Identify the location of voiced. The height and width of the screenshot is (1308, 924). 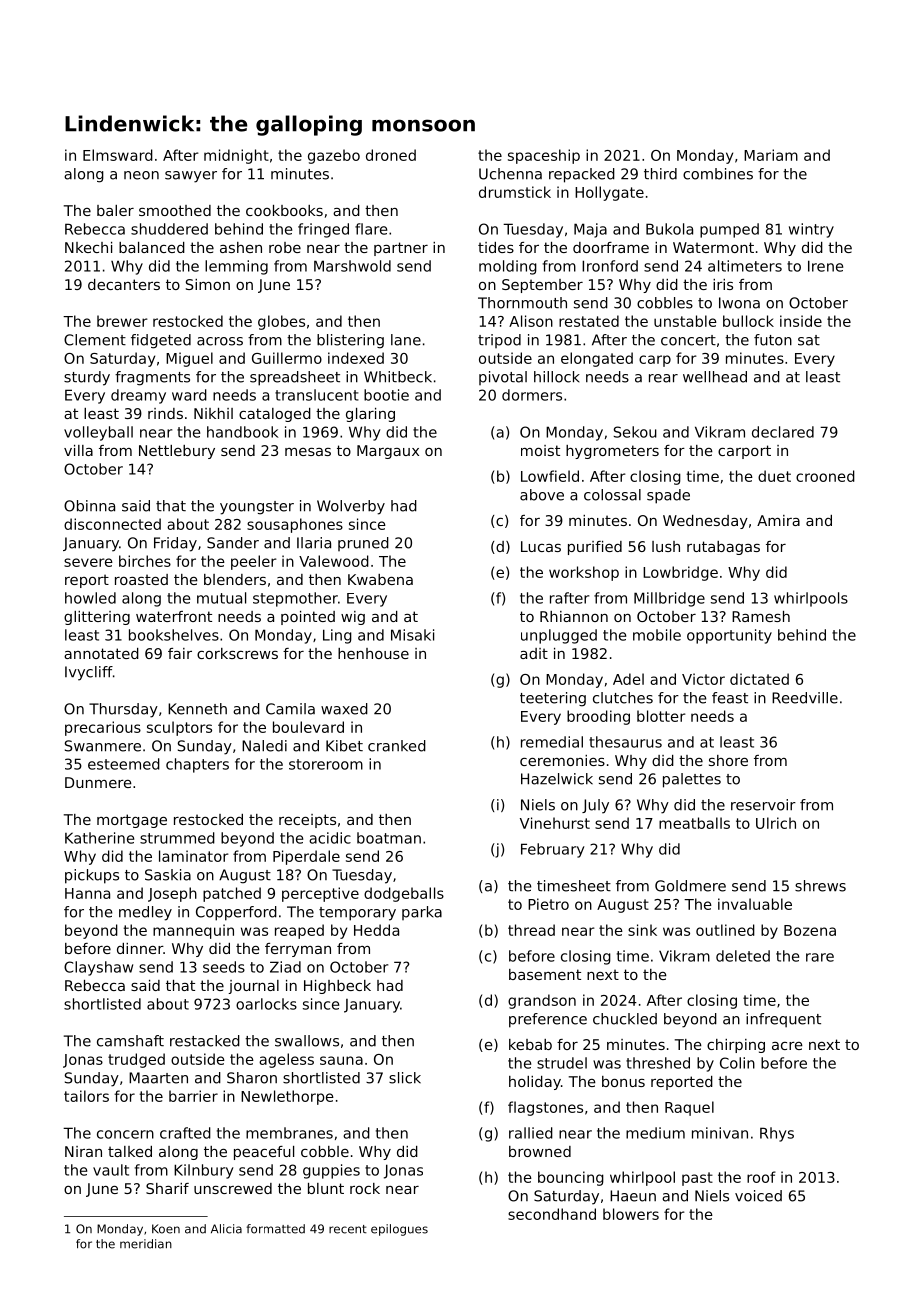
(758, 1196).
